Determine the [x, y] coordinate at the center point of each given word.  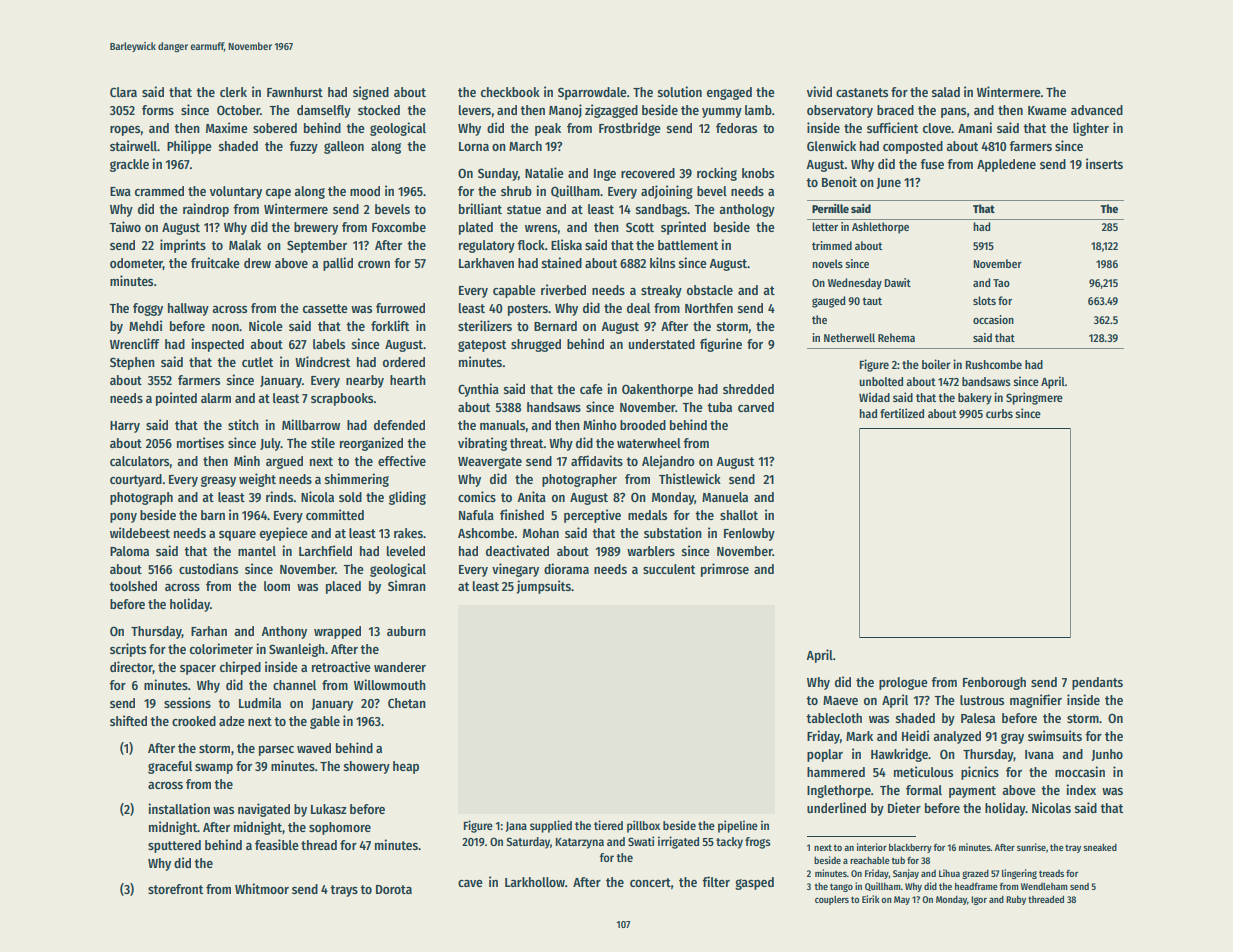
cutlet [257, 362]
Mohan [541, 533]
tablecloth [834, 718]
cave [470, 883]
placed [343, 587]
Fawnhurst [295, 92]
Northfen [709, 308]
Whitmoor [262, 888]
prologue [903, 683]
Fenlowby [749, 534]
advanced [1097, 110]
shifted [128, 720]
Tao [1001, 283]
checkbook [510, 92]
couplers [832, 900]
